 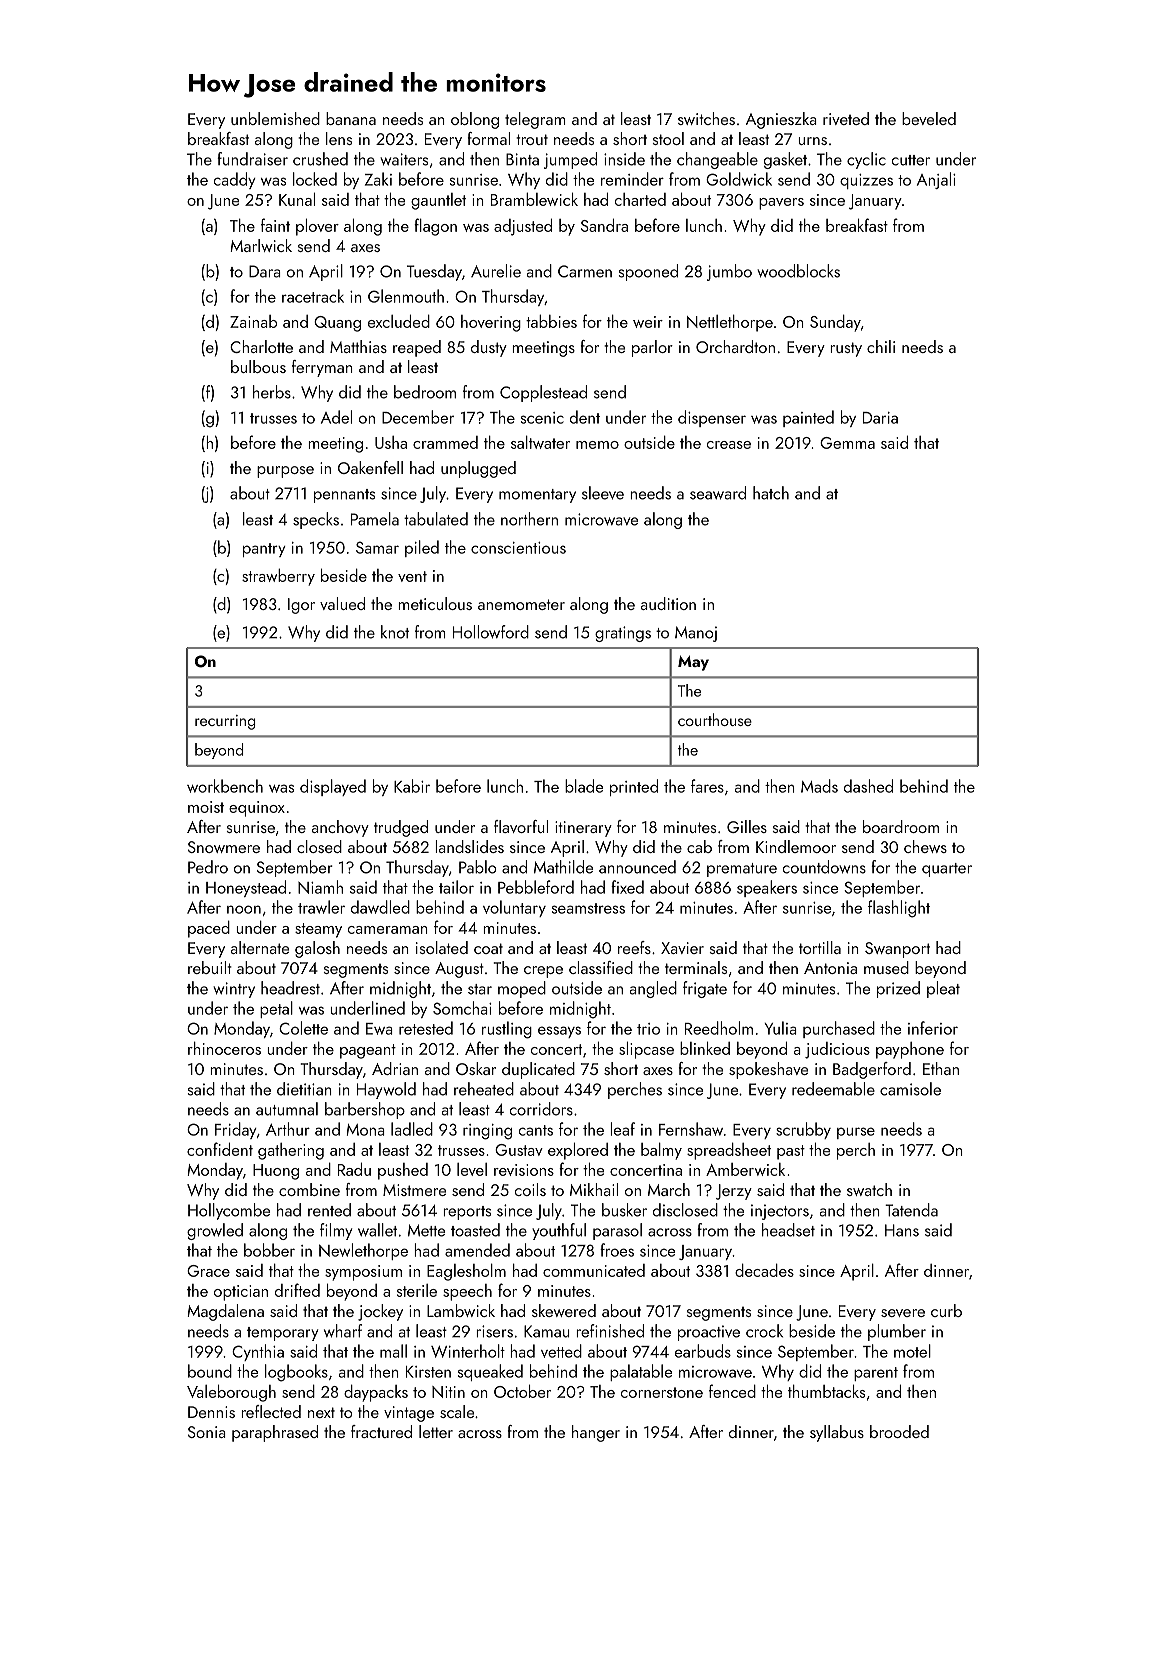 I want to click on pleat, so click(x=943, y=989).
